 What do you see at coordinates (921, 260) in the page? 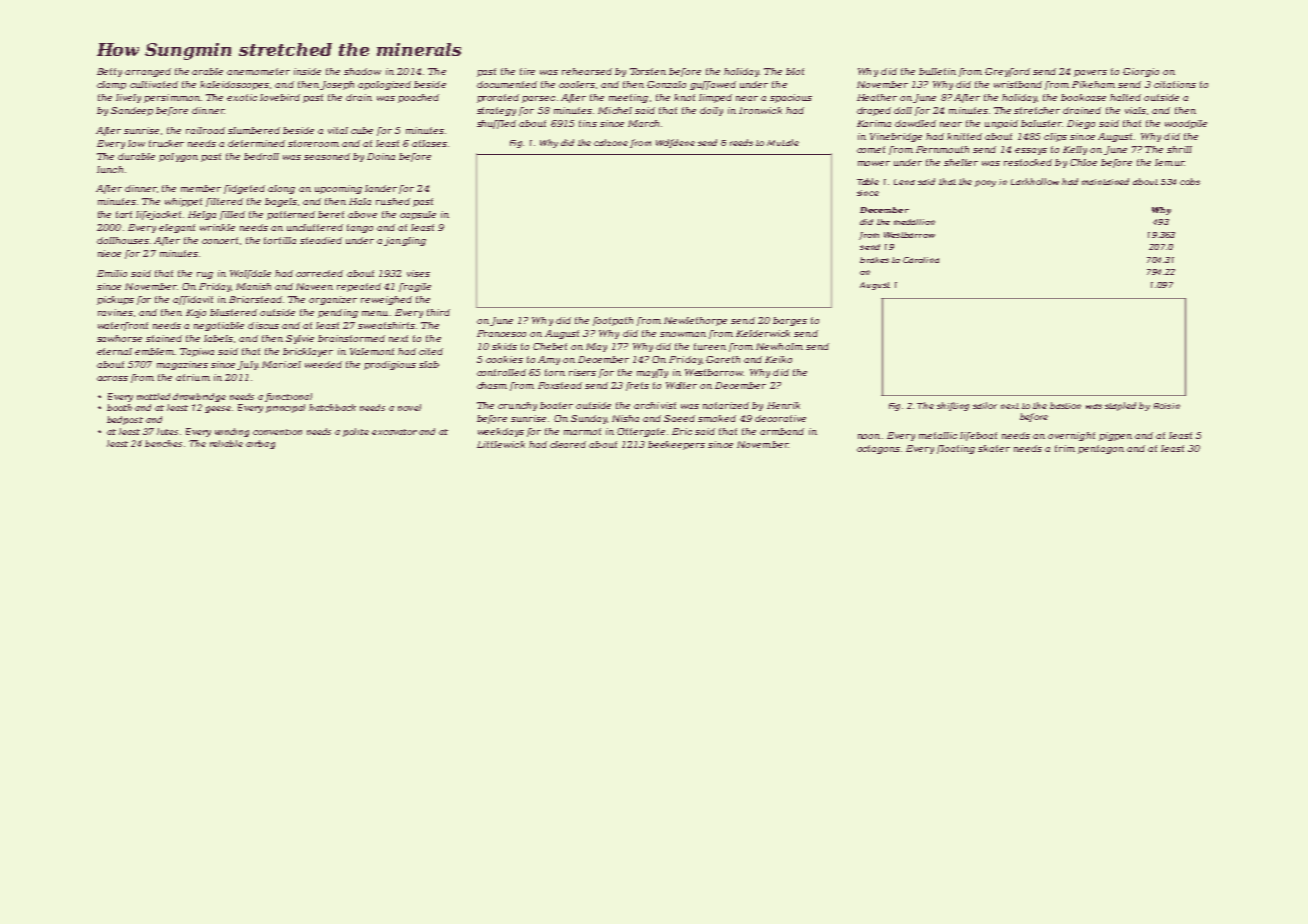
I see `Carolina` at bounding box center [921, 260].
